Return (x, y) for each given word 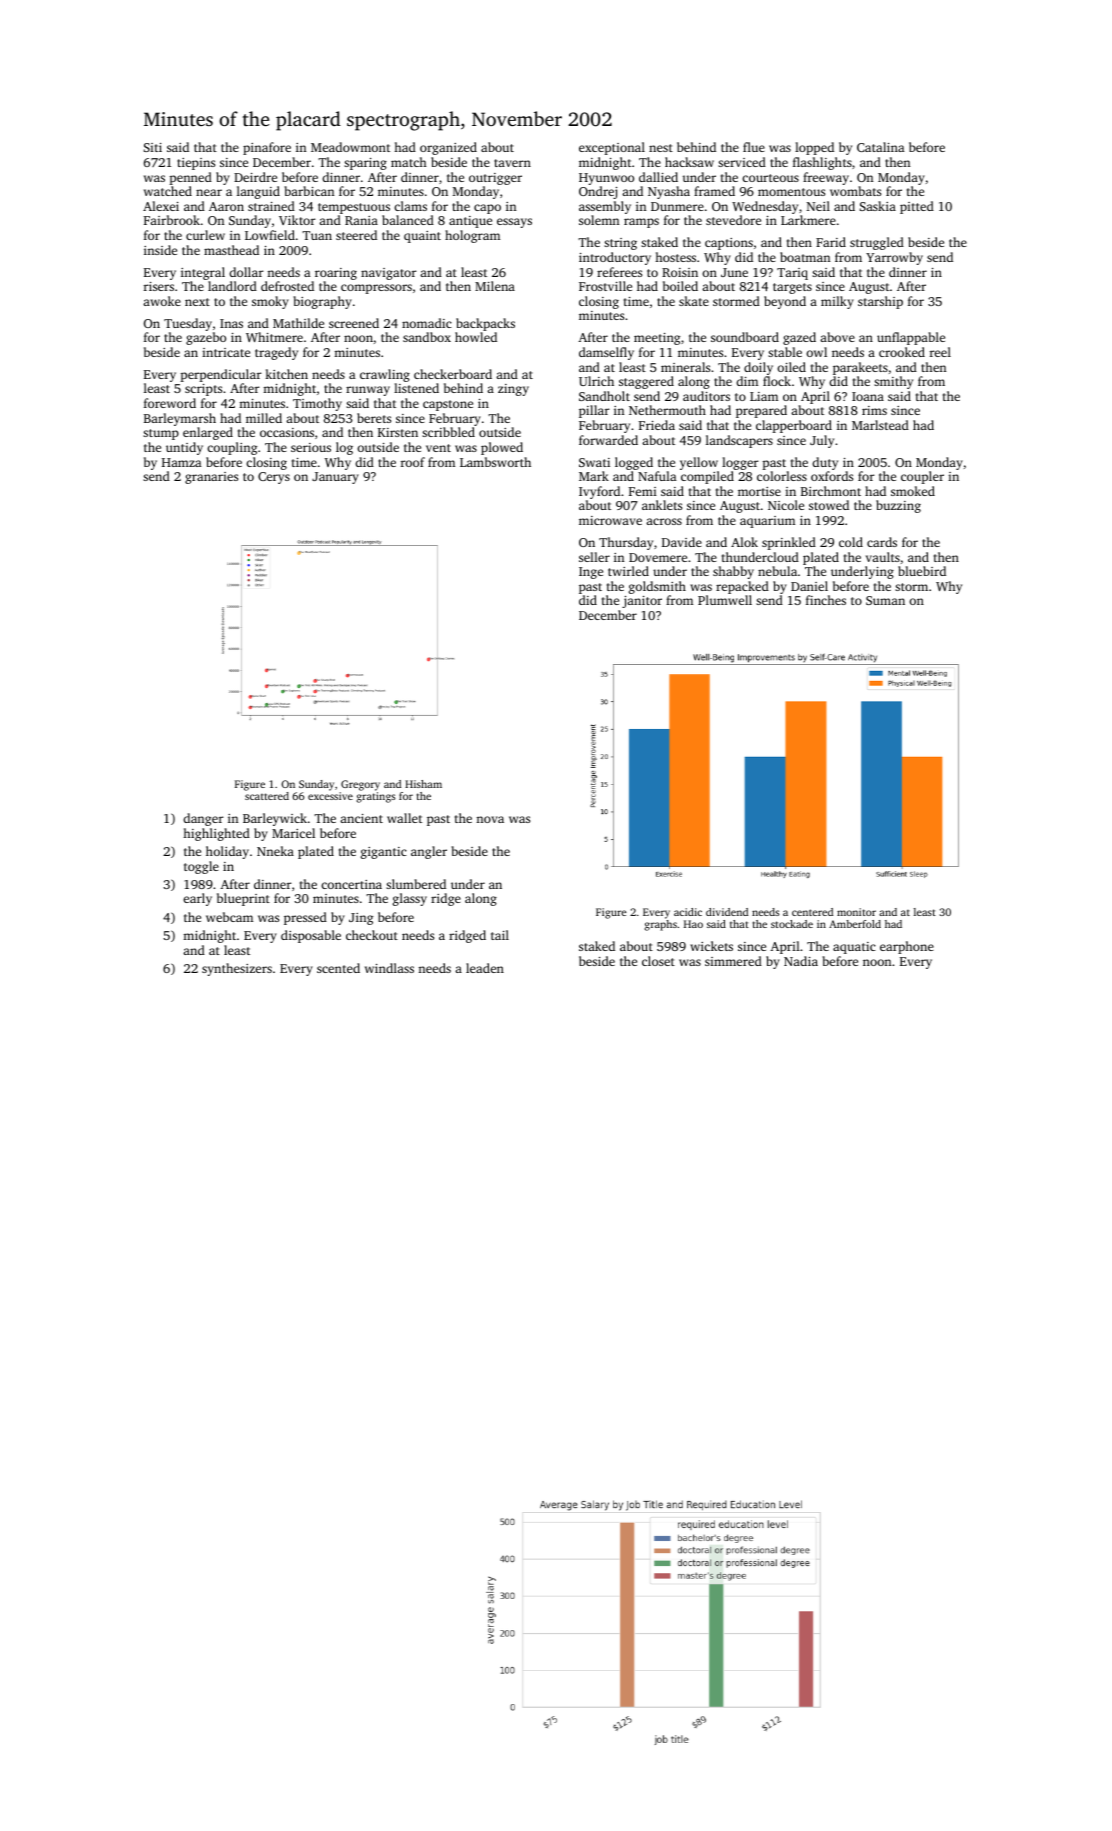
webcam (229, 917)
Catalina (881, 147)
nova (490, 819)
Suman (885, 600)
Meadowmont (350, 147)
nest (661, 148)
